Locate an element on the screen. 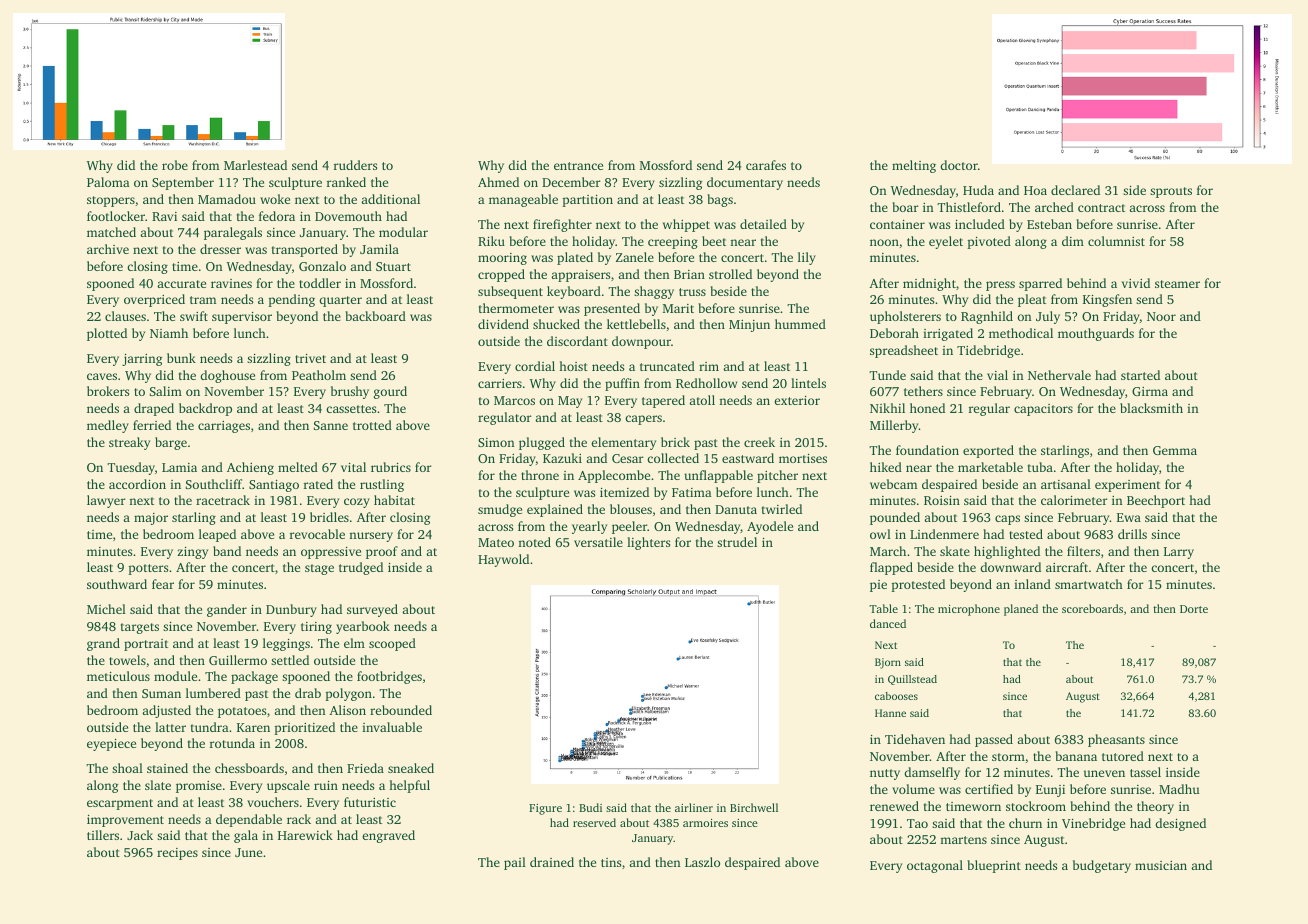 This screenshot has width=1308, height=924. potters is located at coordinates (148, 569).
